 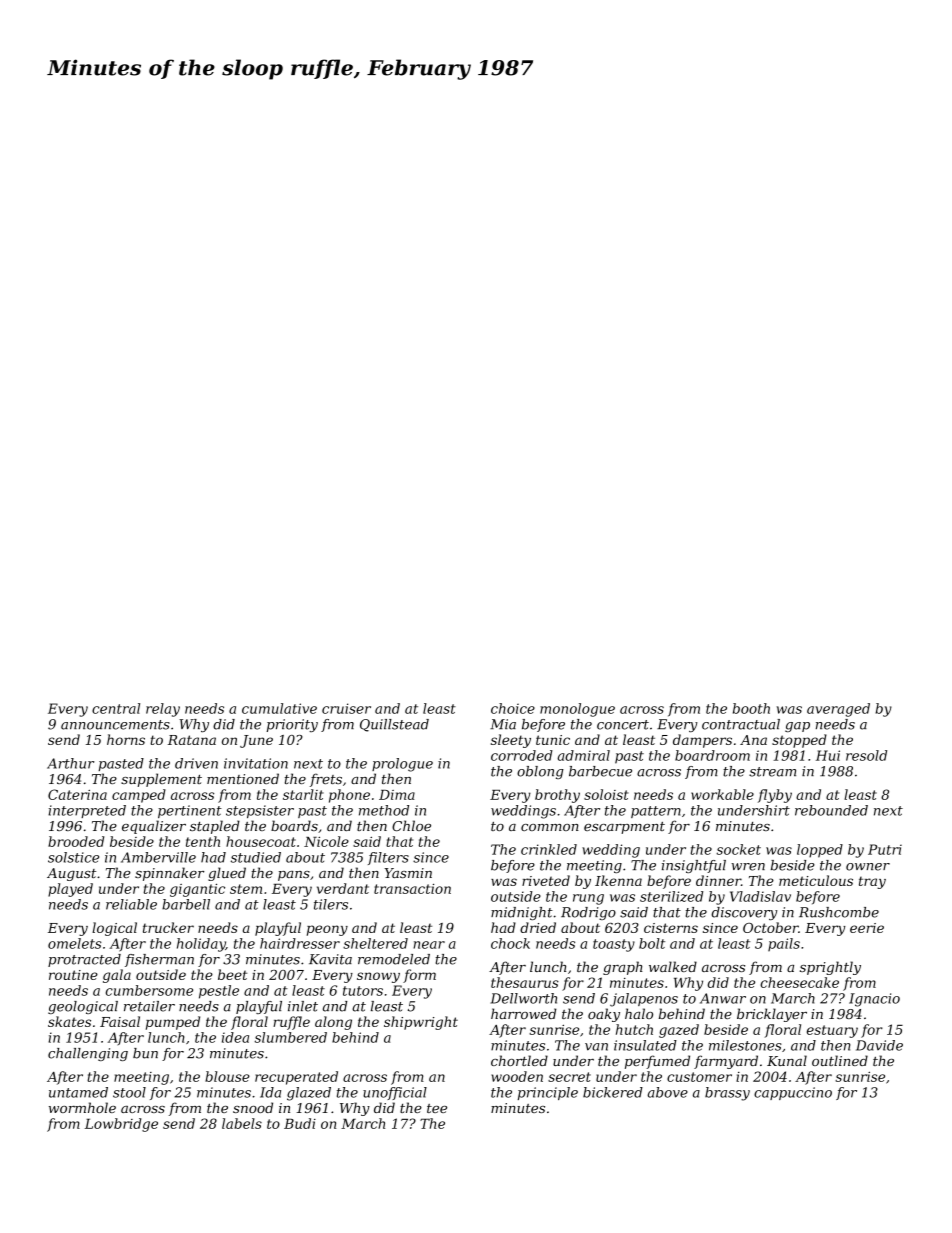 What do you see at coordinates (751, 708) in the screenshot?
I see `booth` at bounding box center [751, 708].
